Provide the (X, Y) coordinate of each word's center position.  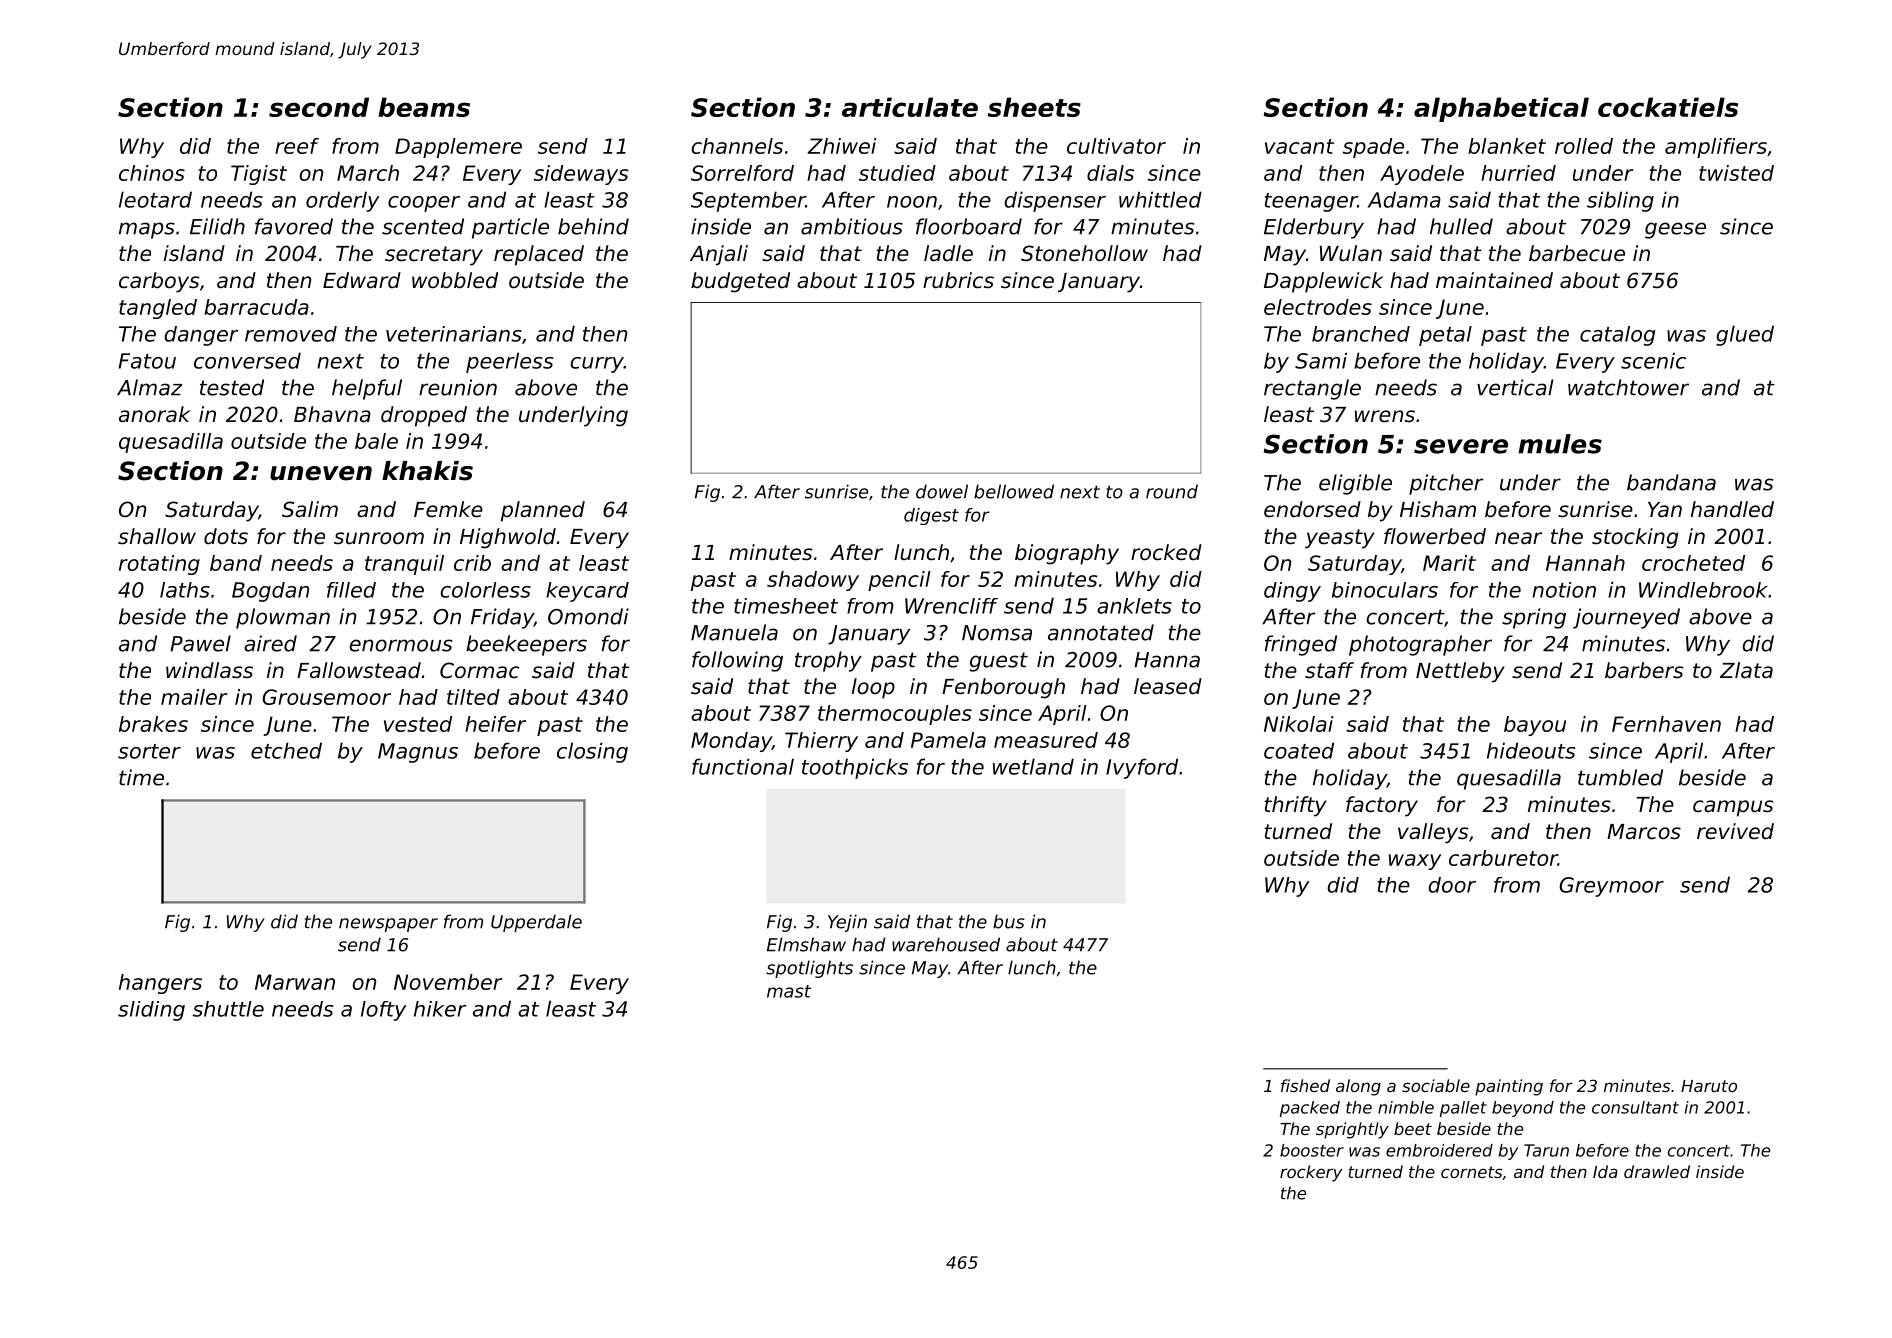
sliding (151, 1011)
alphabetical (1501, 109)
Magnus (418, 753)
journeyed (1626, 618)
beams (424, 107)
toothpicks (855, 768)
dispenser (1055, 201)
